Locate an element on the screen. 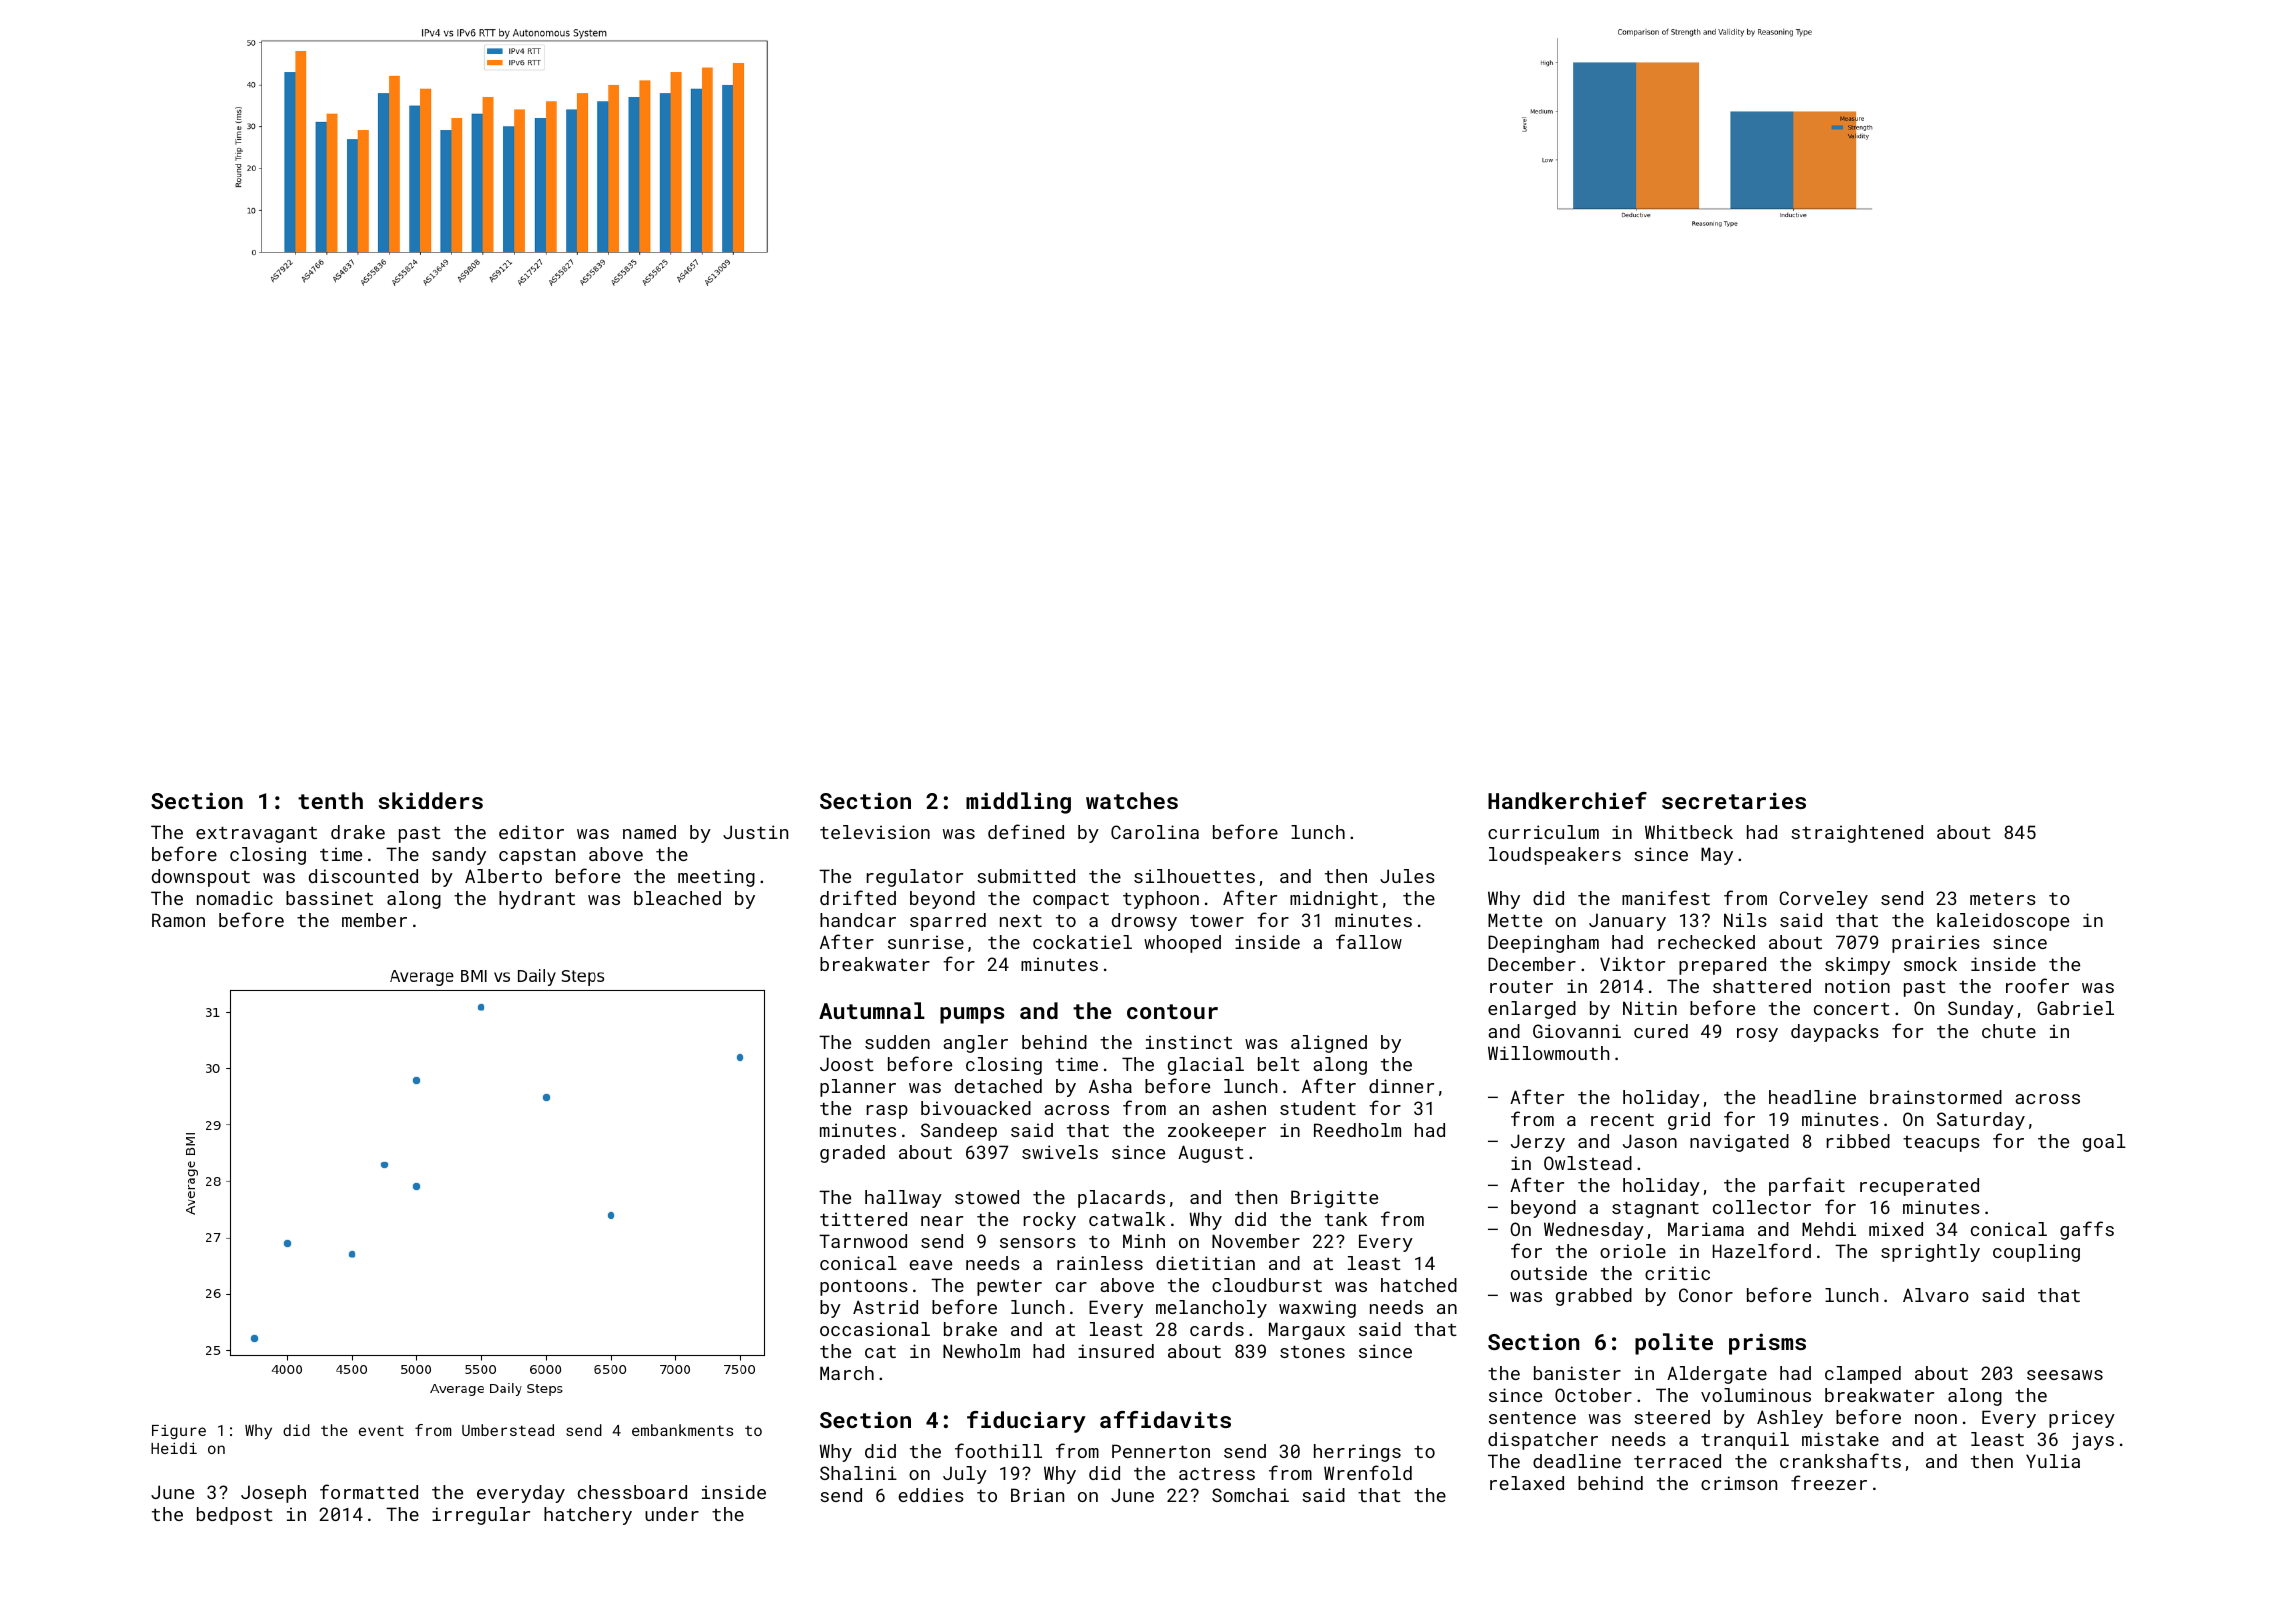 This screenshot has height=1614, width=2282. bassinet is located at coordinates (329, 898).
